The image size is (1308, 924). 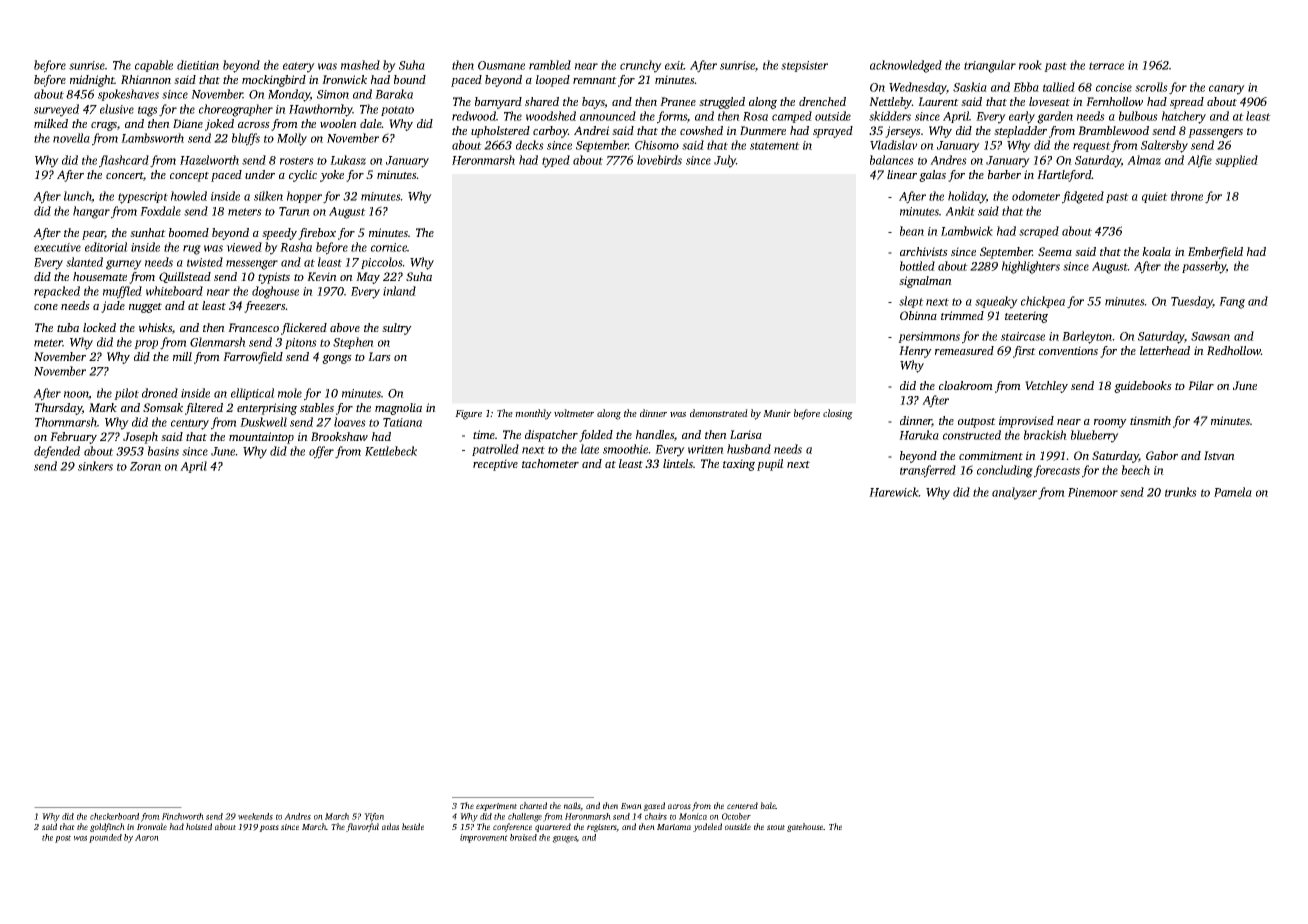 I want to click on midnight, so click(x=92, y=81).
